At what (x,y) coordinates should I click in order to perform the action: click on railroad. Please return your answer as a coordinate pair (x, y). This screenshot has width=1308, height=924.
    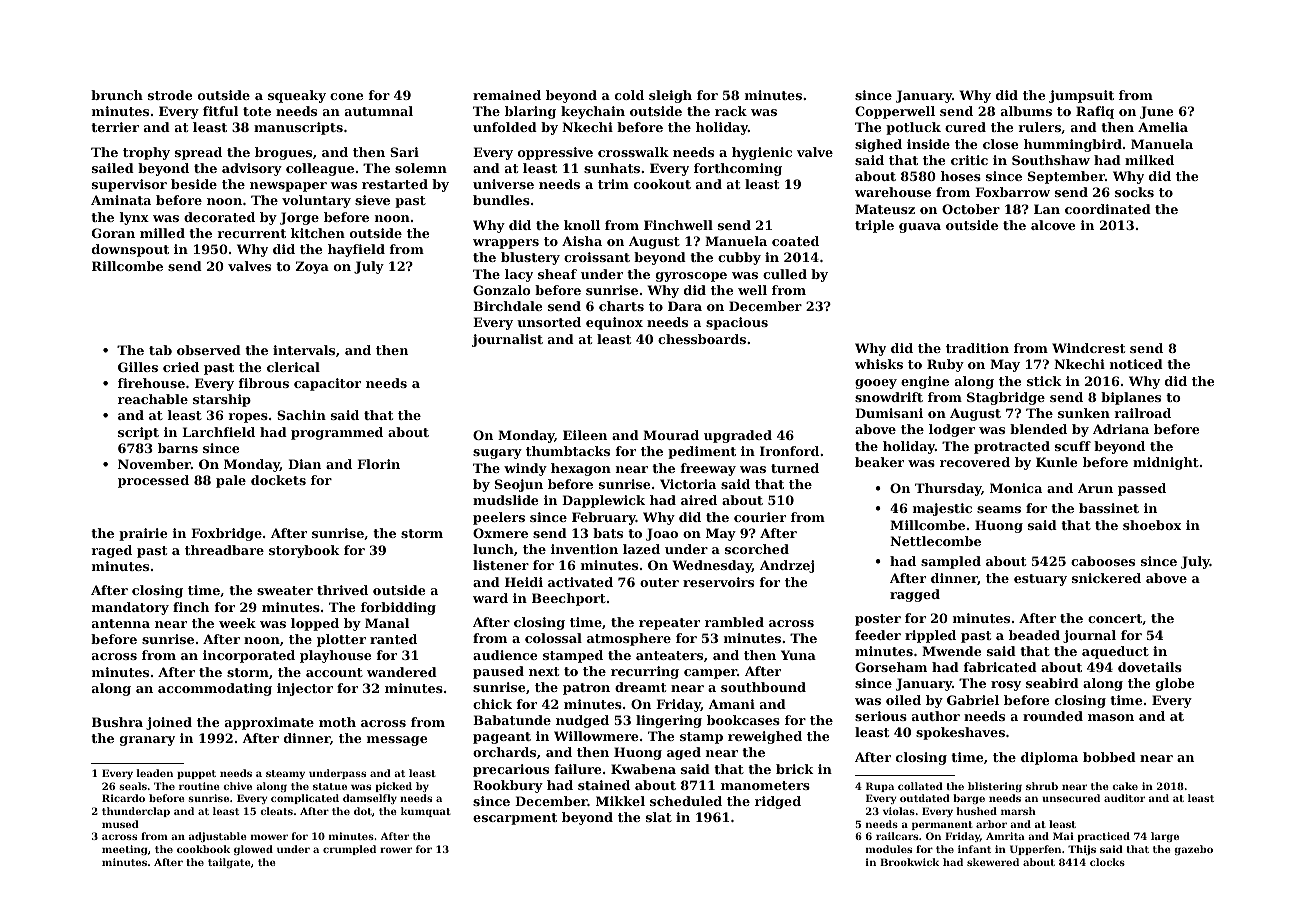
    Looking at the image, I should click on (1143, 413).
